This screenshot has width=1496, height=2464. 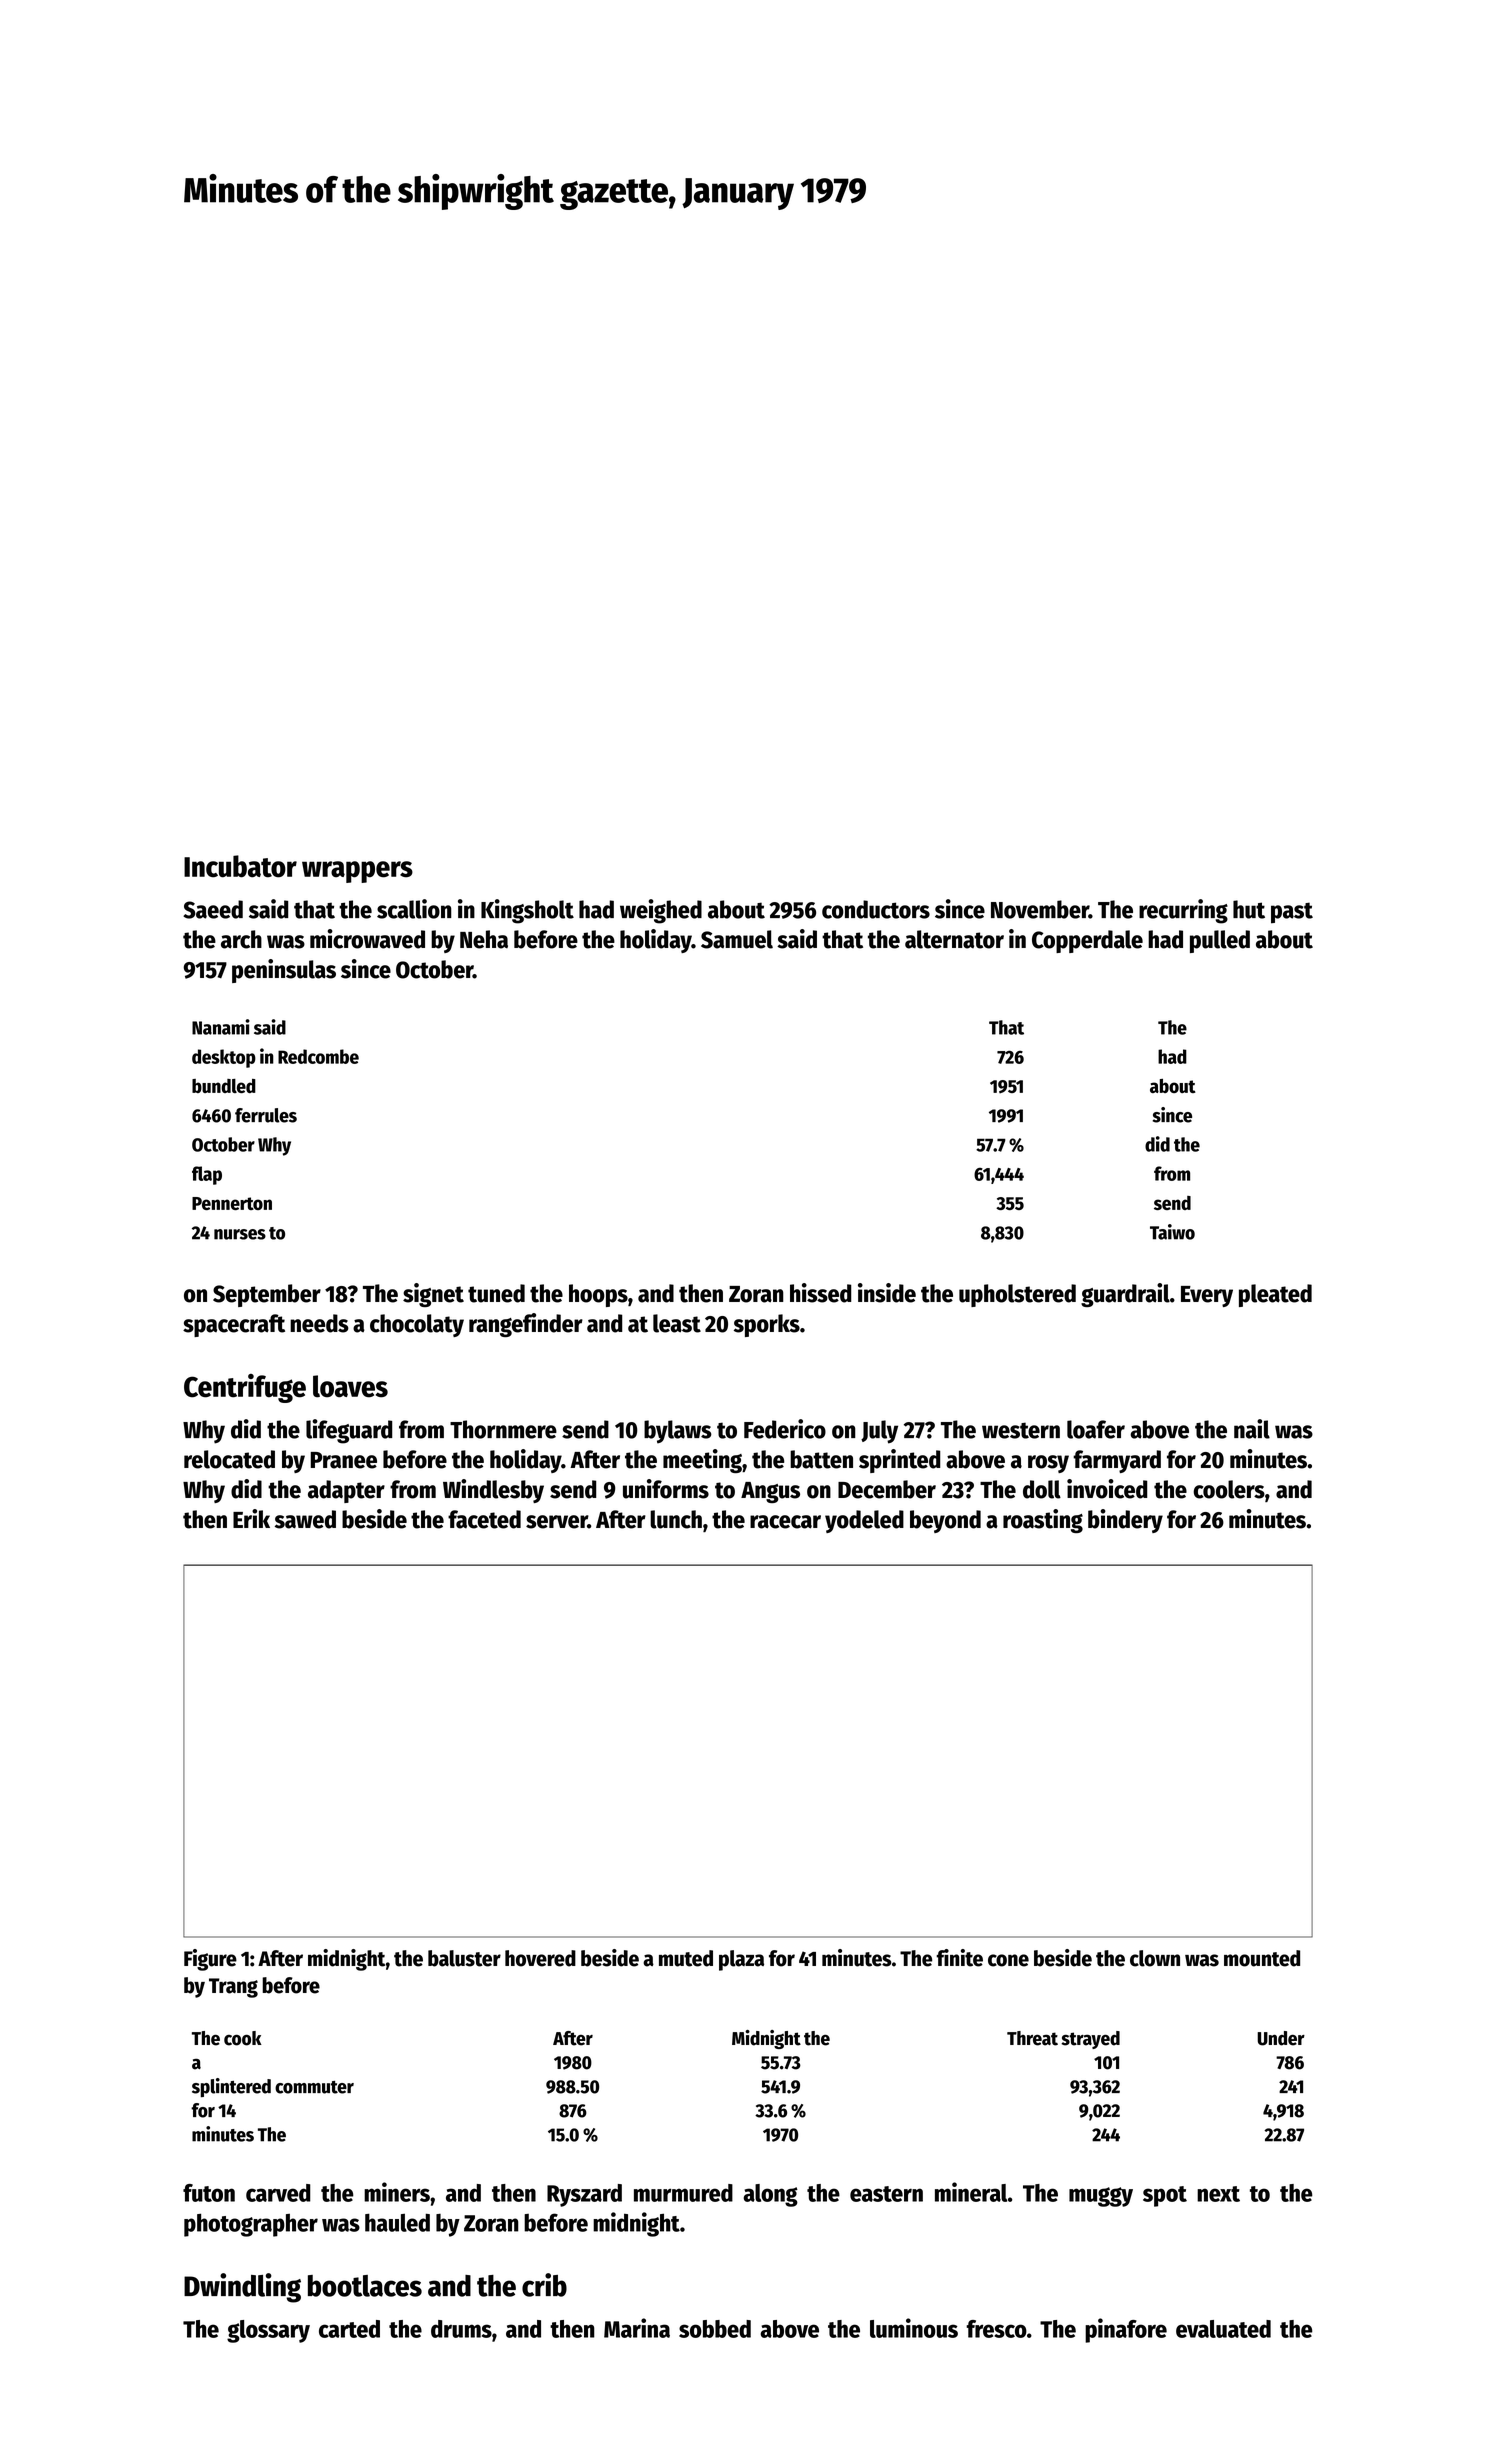 I want to click on sawed, so click(x=305, y=1519).
